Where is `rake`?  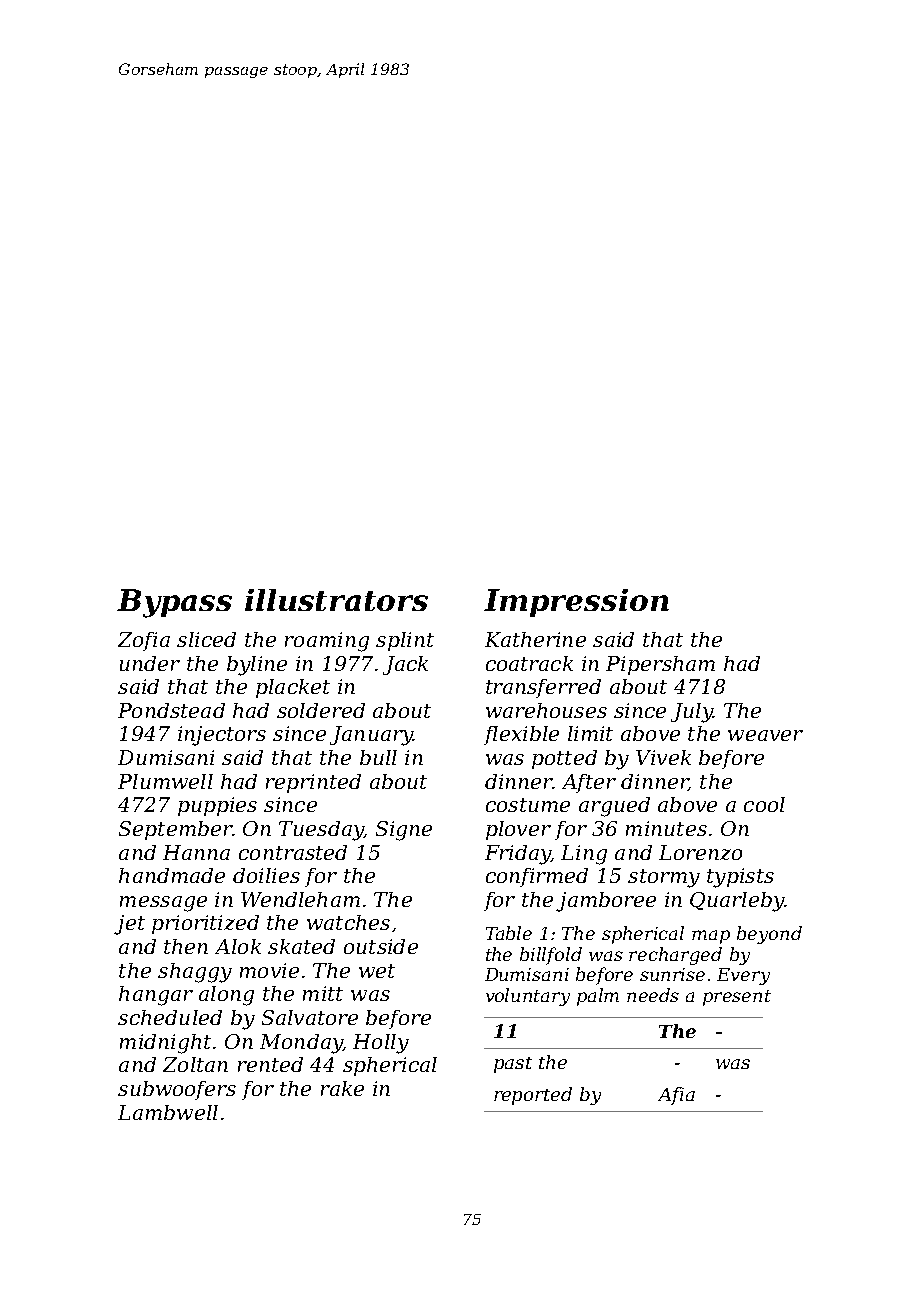
rake is located at coordinates (342, 1088).
